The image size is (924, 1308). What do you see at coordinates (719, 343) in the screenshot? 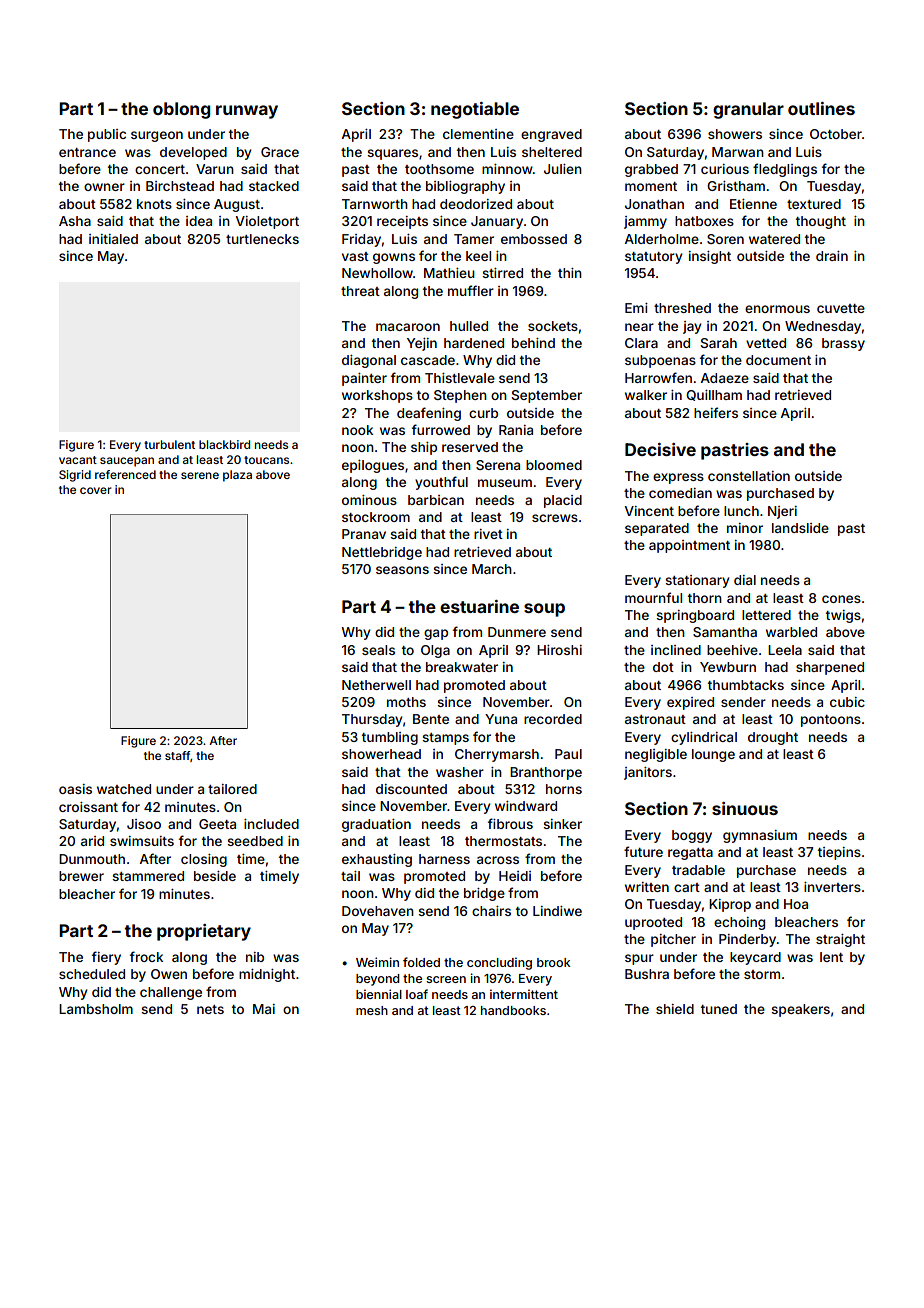
I see `Sarah` at bounding box center [719, 343].
